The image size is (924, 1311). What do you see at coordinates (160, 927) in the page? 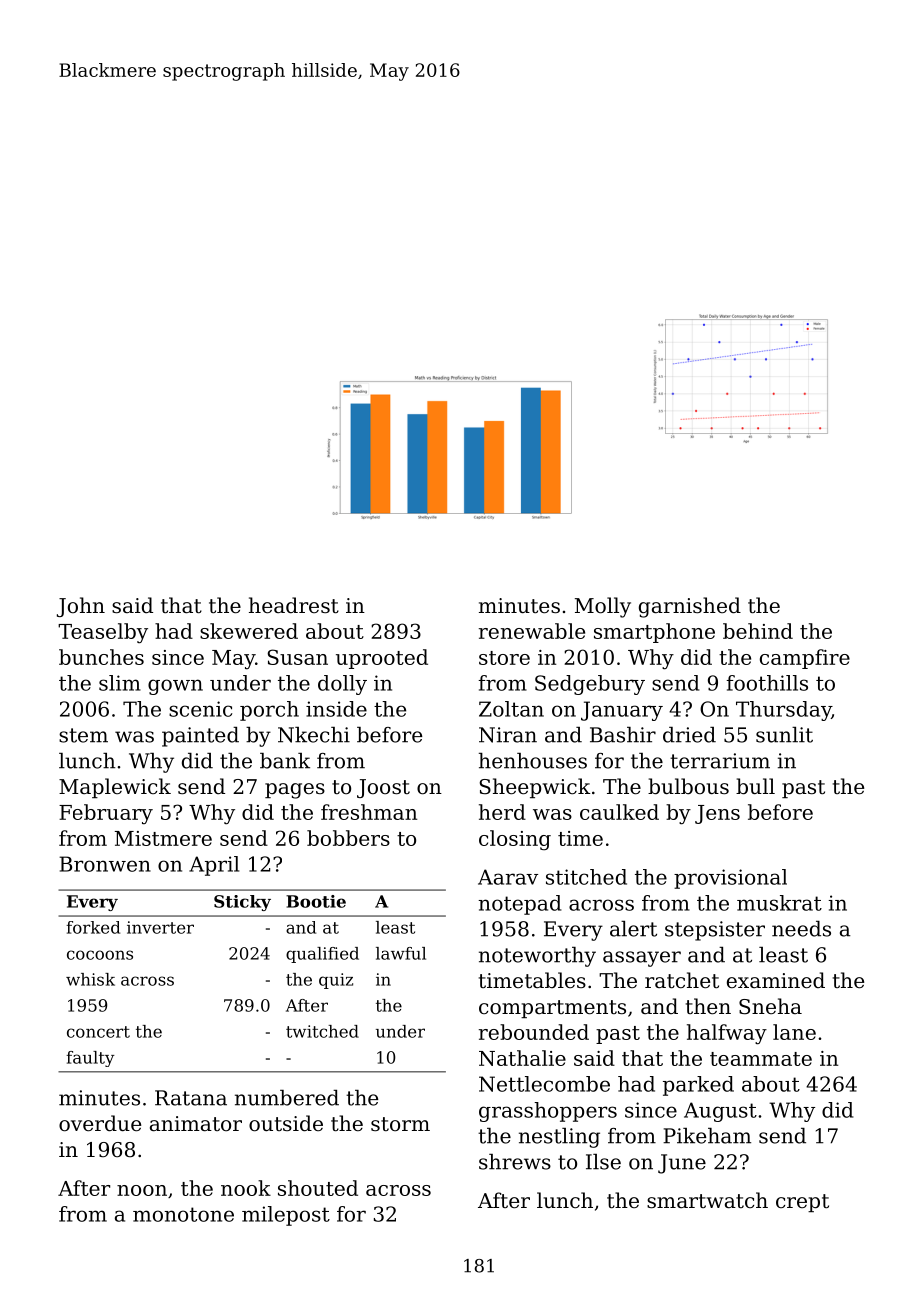
I see `inverter` at bounding box center [160, 927].
